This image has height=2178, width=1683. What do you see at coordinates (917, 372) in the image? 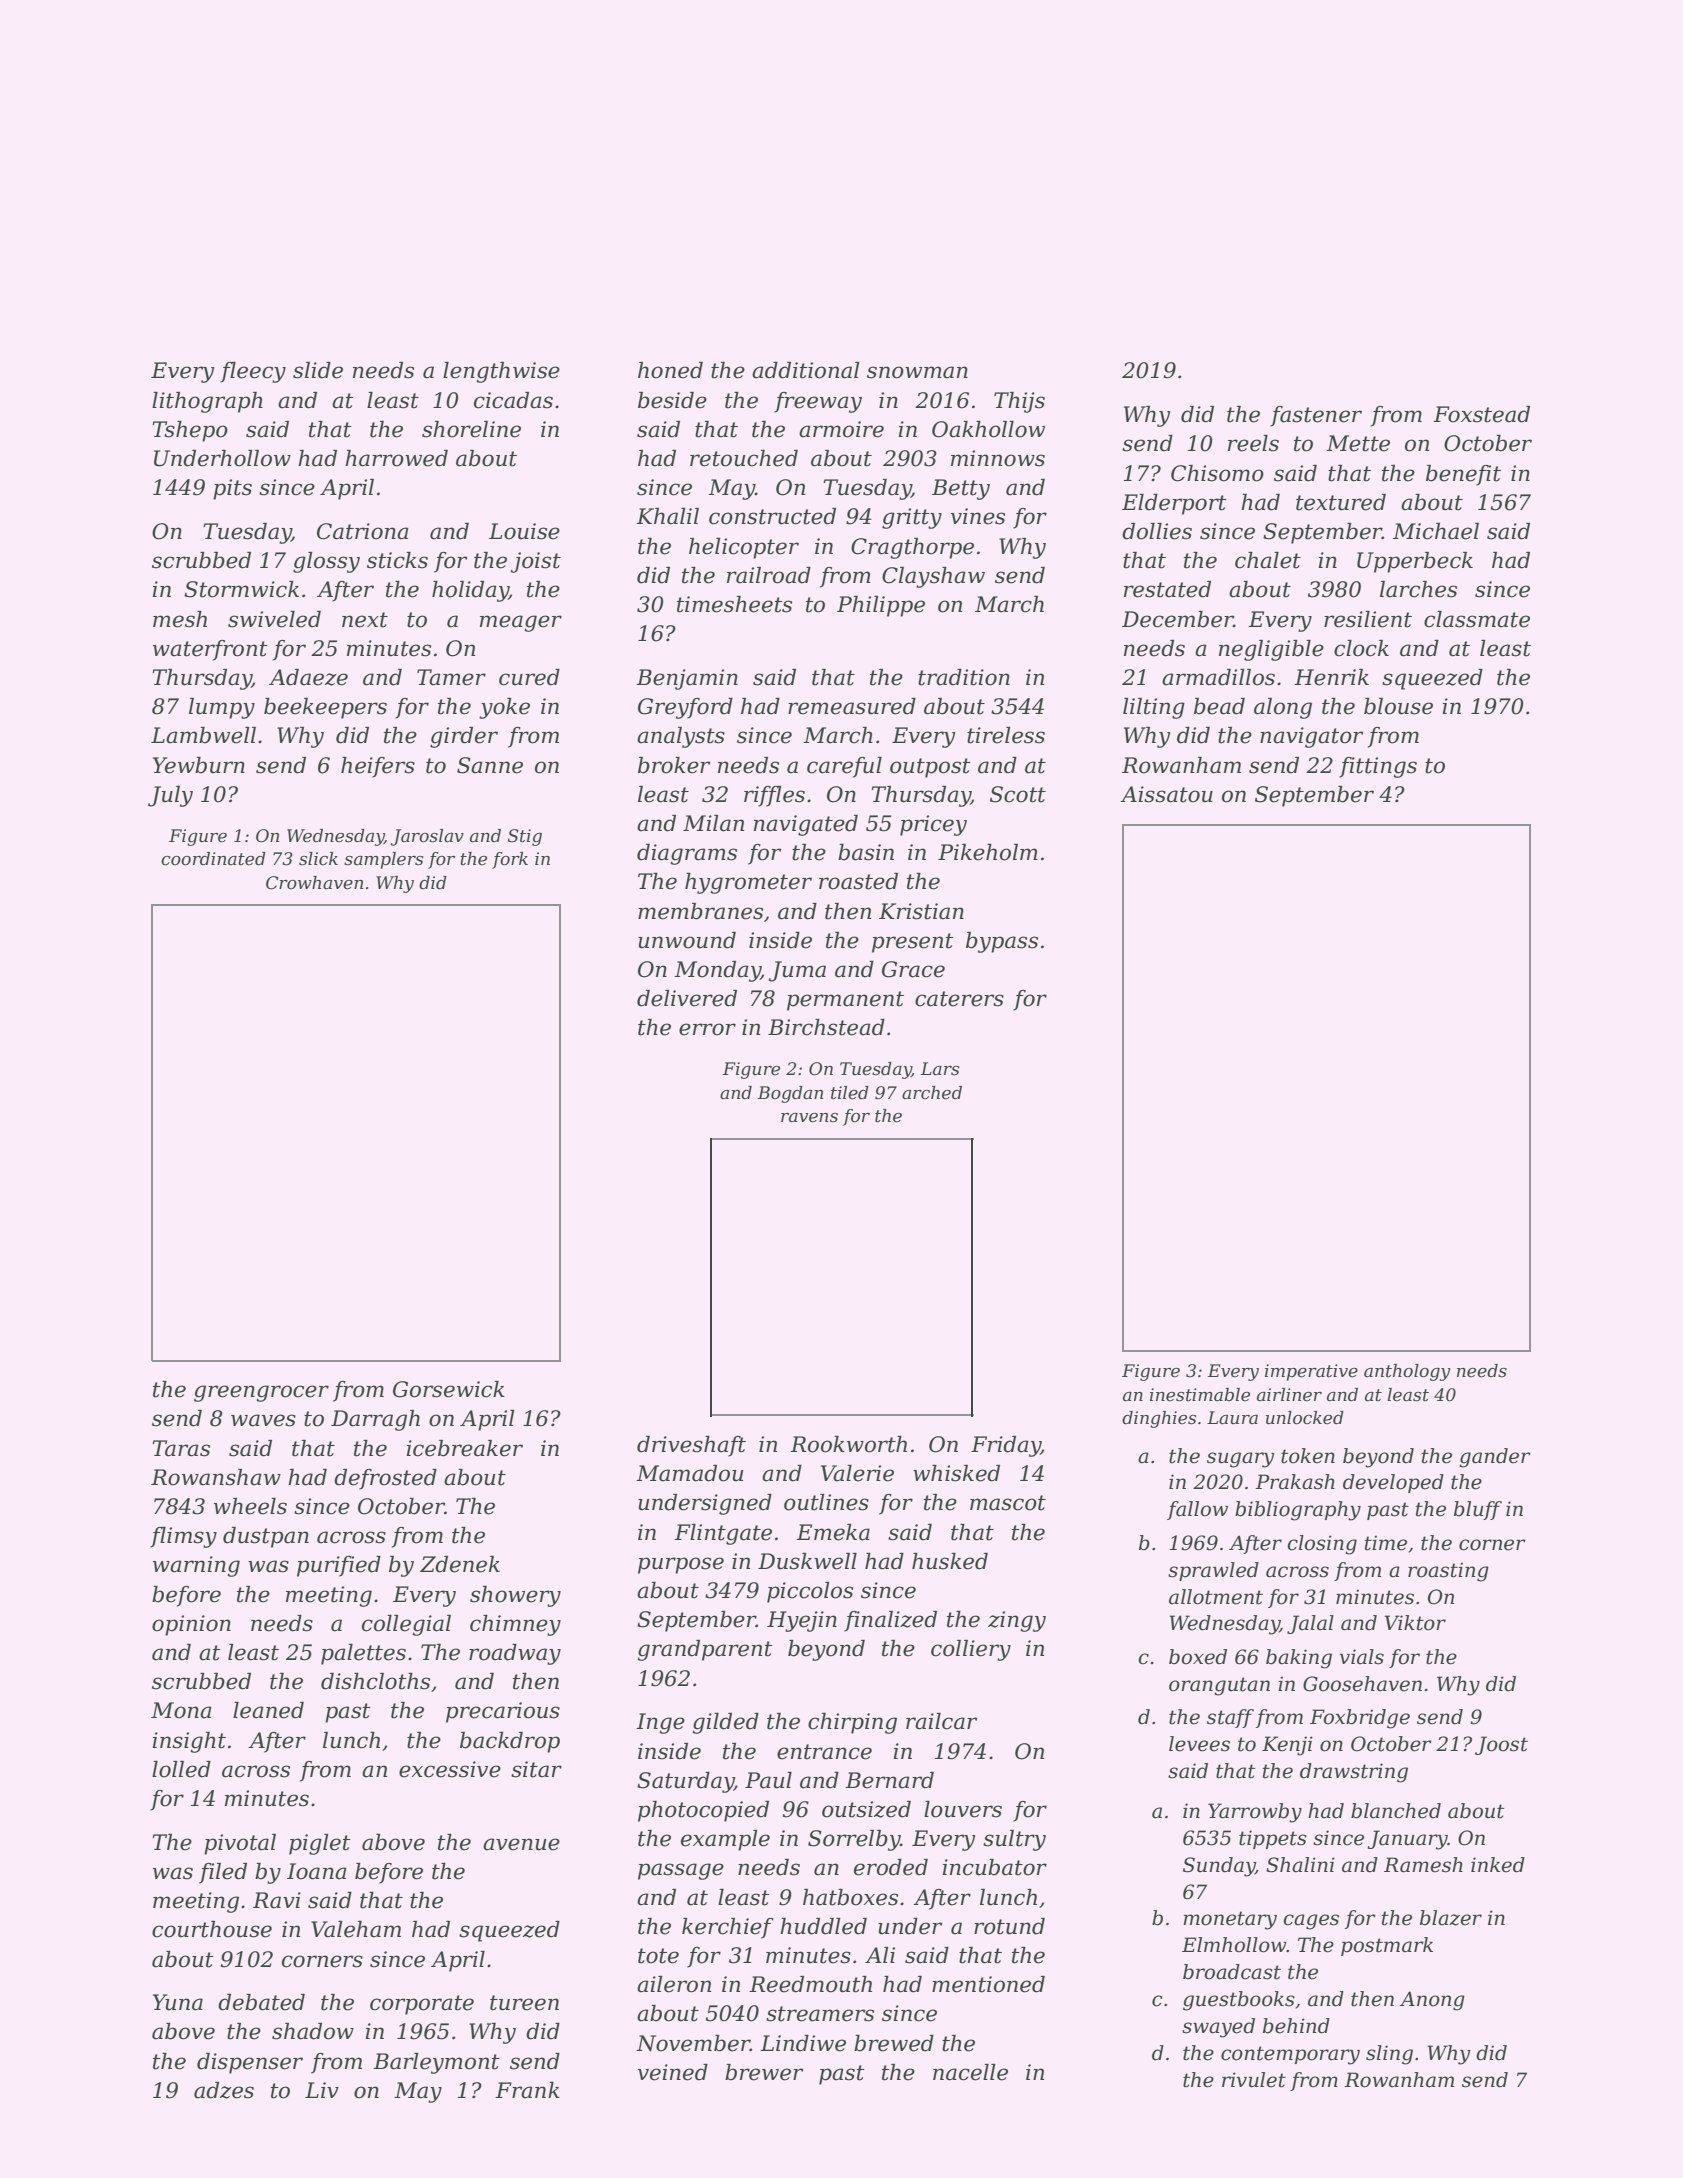
I see `snowman` at bounding box center [917, 372].
